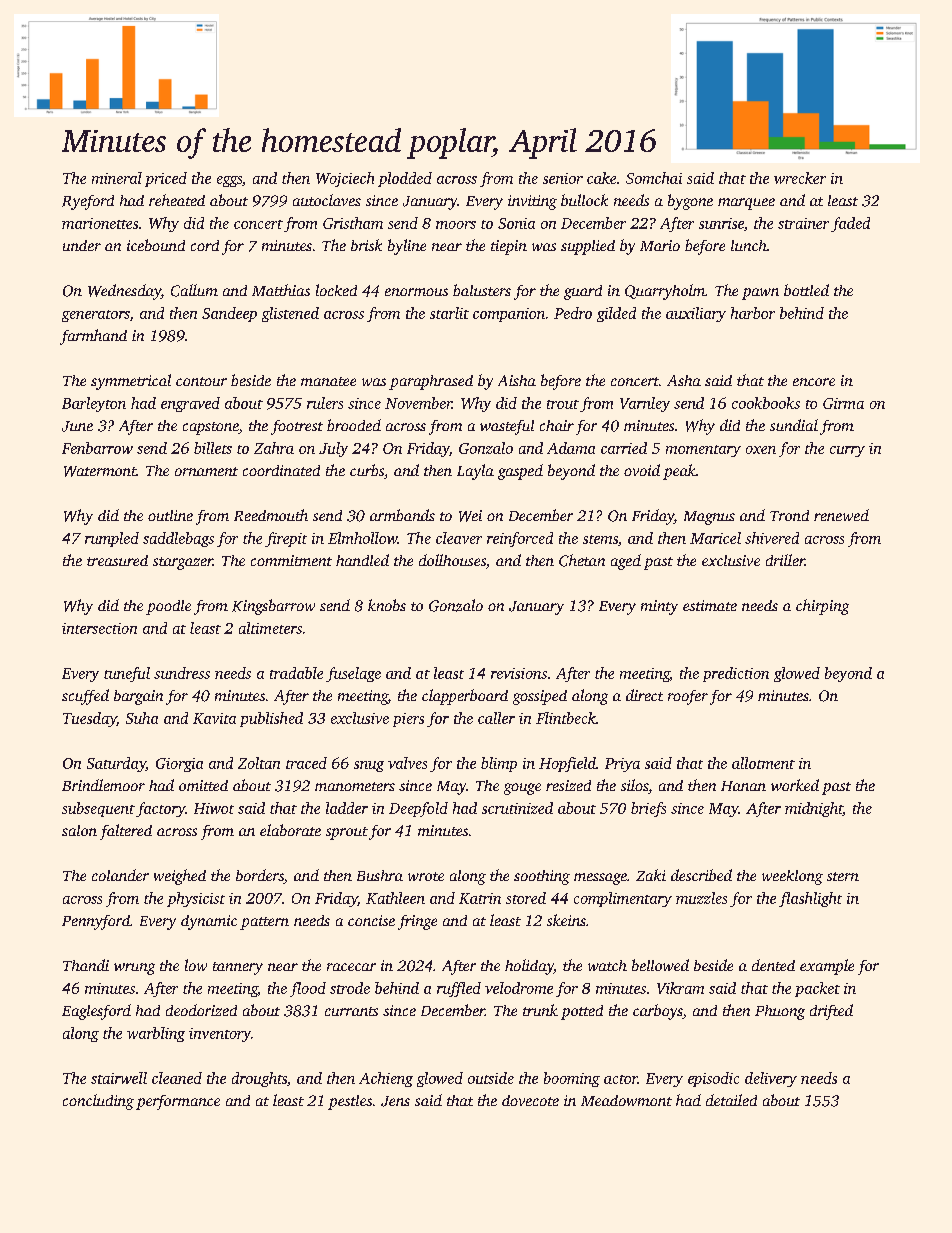  I want to click on revisions, so click(519, 673).
